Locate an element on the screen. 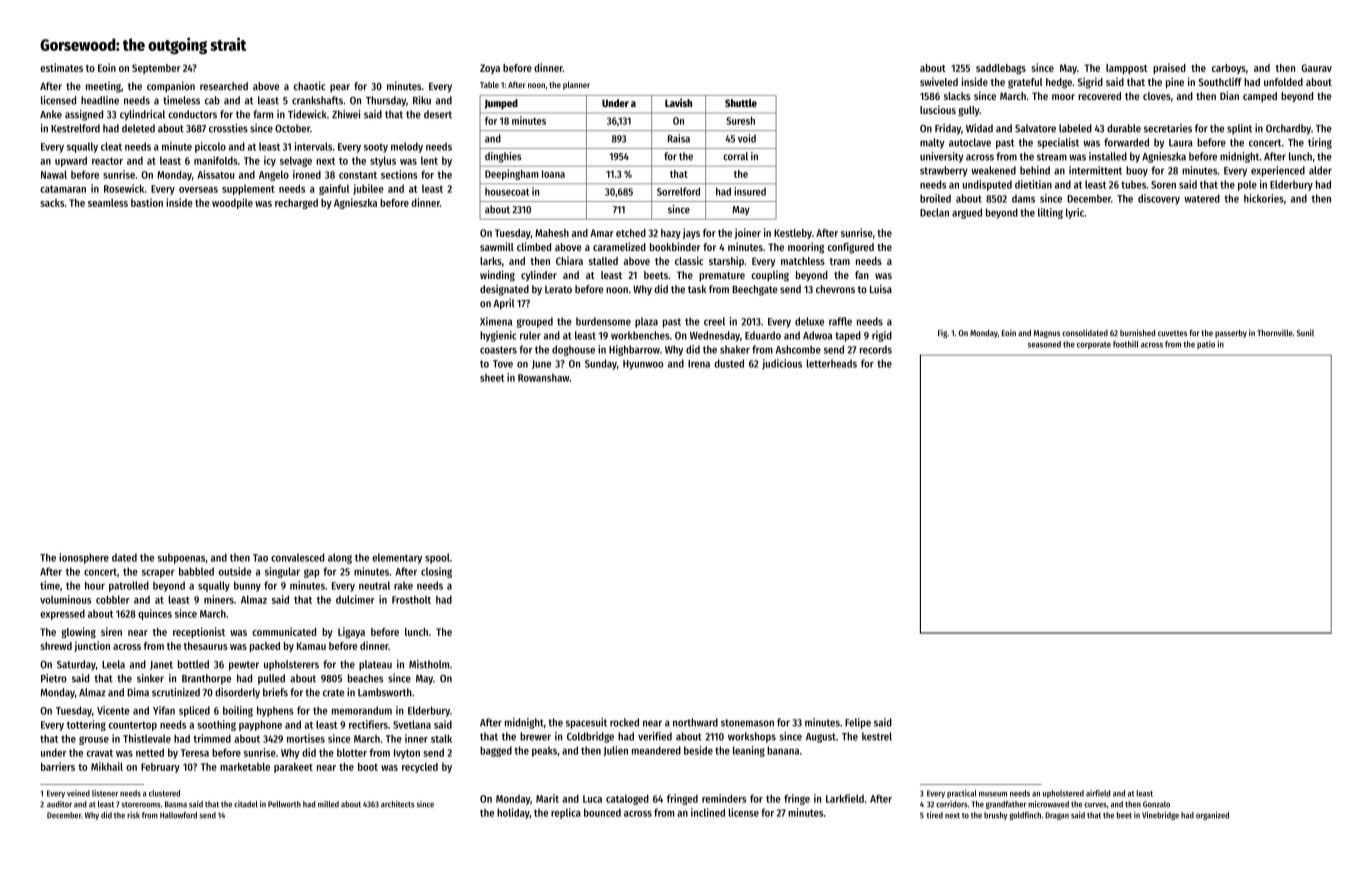 This screenshot has height=887, width=1372. convalesced is located at coordinates (297, 557).
